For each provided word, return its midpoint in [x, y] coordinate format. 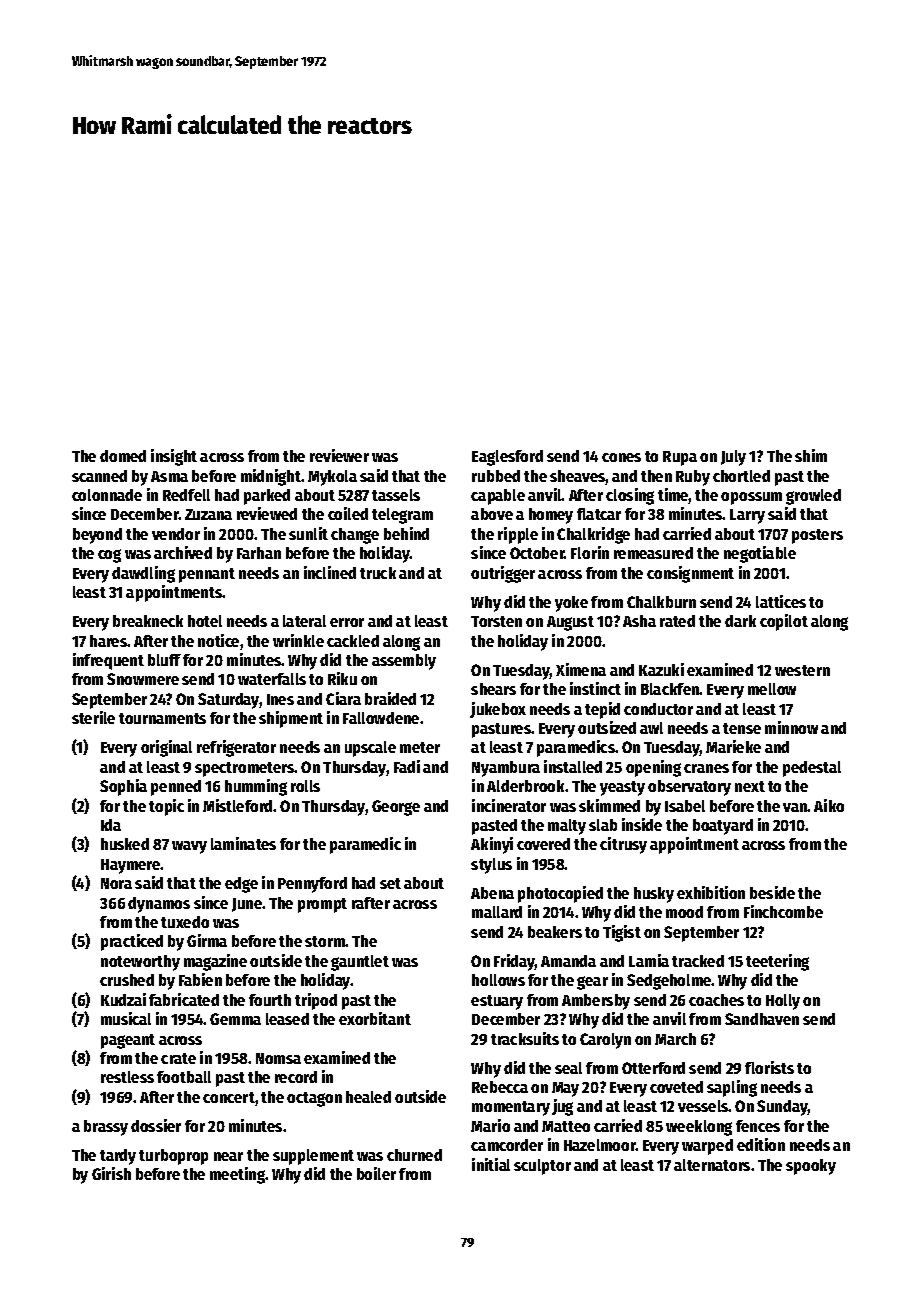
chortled [741, 476]
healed [368, 1097]
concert [229, 1097]
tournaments [162, 718]
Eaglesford [507, 458]
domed [123, 456]
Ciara [343, 698]
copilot [784, 622]
